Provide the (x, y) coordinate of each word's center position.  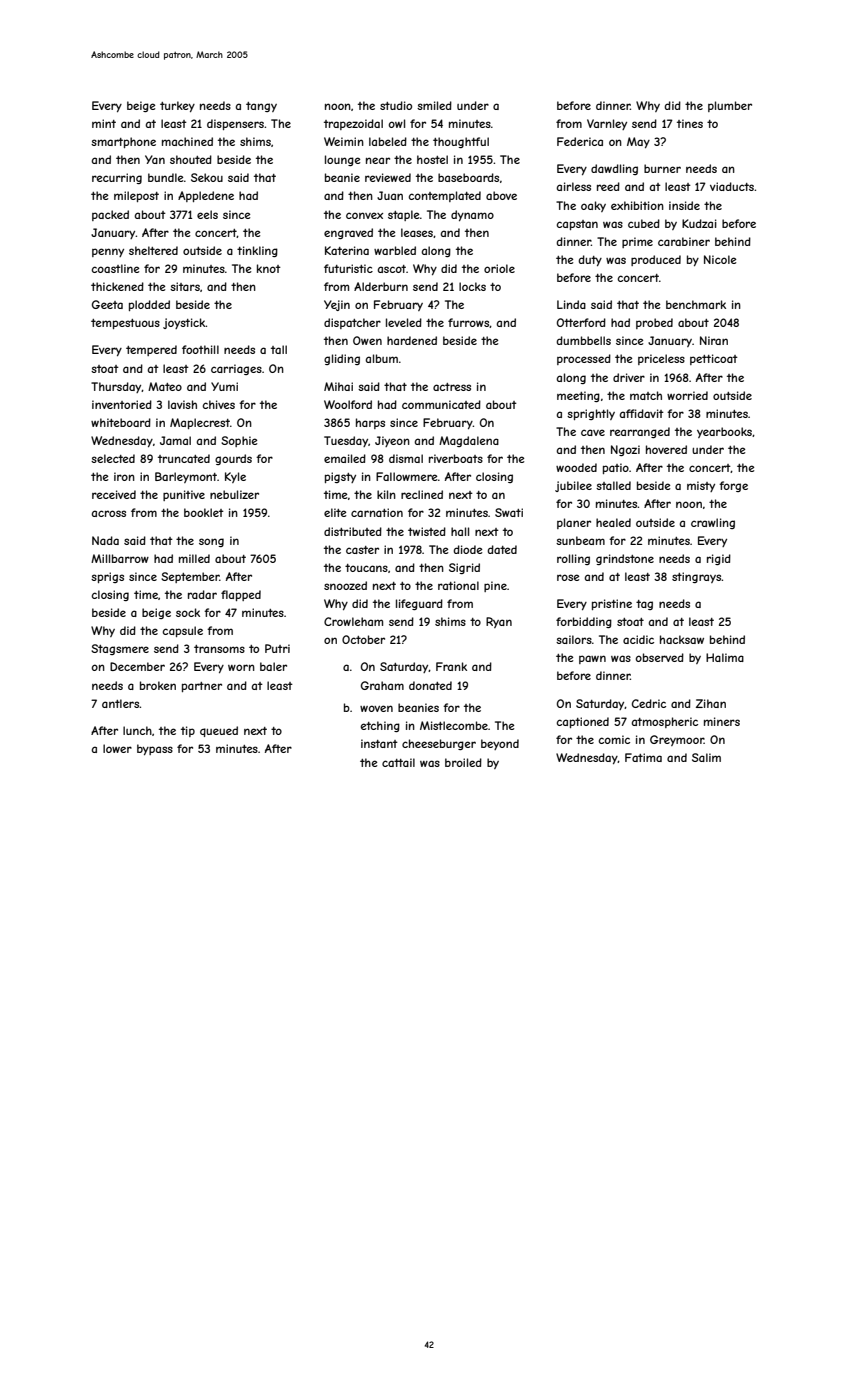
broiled (463, 762)
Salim (706, 757)
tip (188, 731)
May (638, 142)
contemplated (444, 196)
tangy (261, 107)
